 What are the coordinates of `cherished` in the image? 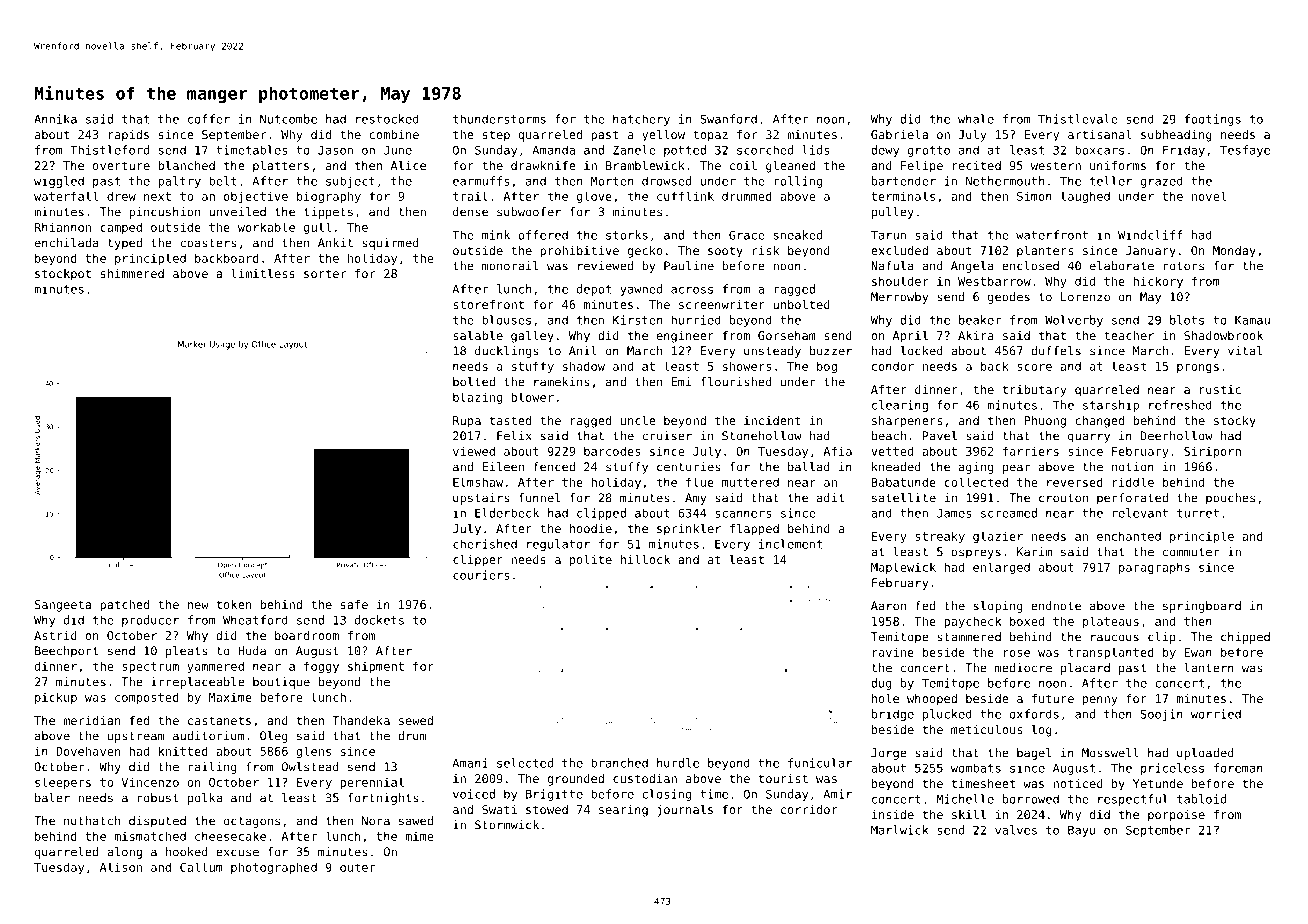 It's located at (485, 544).
